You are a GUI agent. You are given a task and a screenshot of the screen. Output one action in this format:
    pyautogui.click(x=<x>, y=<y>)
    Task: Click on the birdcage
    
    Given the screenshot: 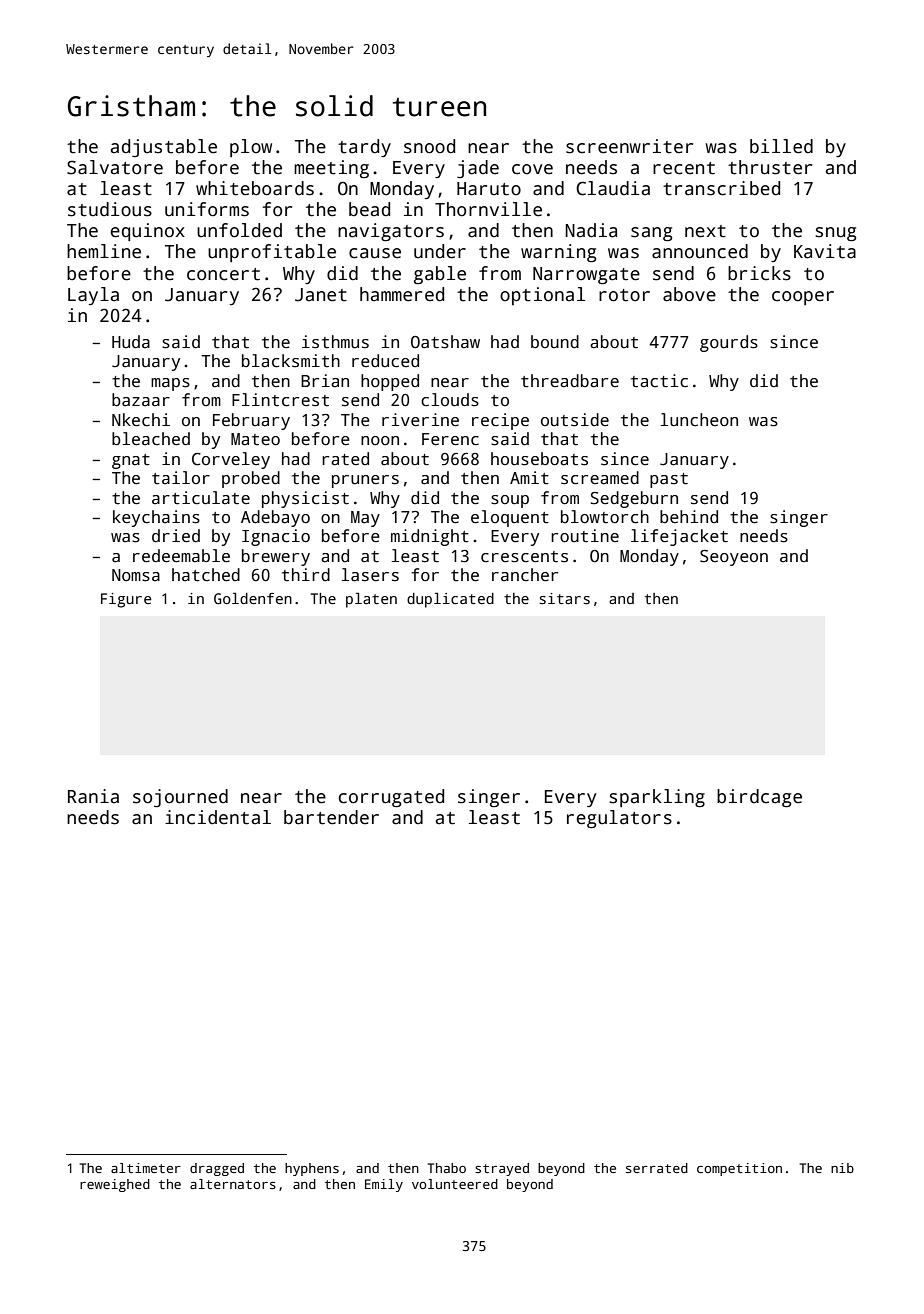 What is the action you would take?
    pyautogui.click(x=759, y=798)
